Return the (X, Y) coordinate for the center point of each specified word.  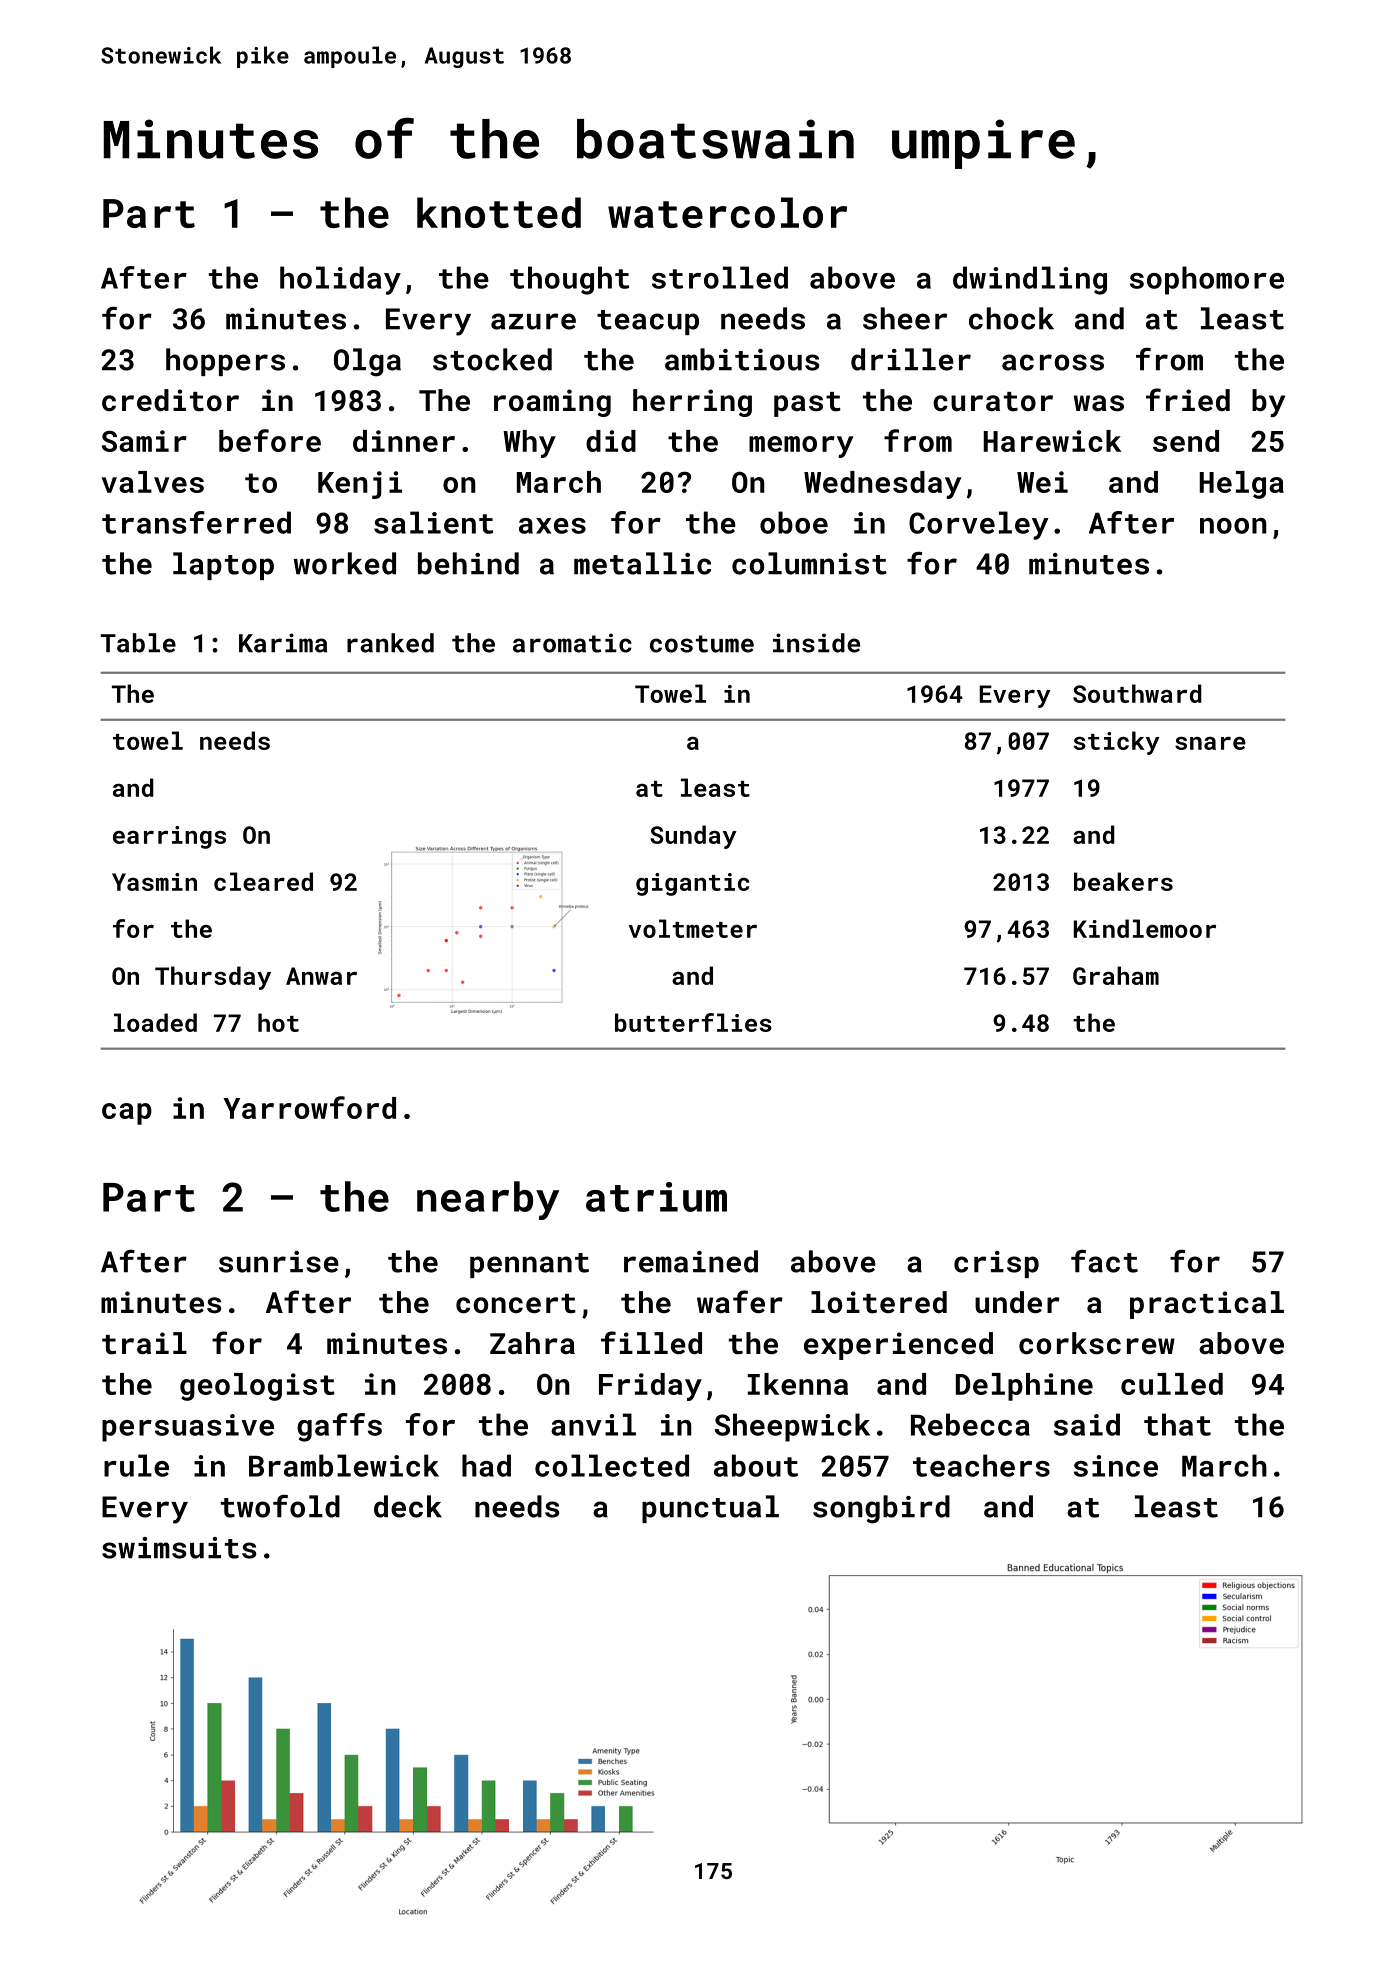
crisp (996, 1264)
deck (408, 1506)
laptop (223, 566)
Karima (283, 643)
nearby (488, 1200)
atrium (656, 1197)
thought (569, 280)
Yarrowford (309, 1107)
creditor (170, 400)
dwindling (1030, 280)
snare (1210, 743)
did (611, 441)
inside (816, 643)
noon (1233, 526)
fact (1104, 1261)
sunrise (279, 1262)
